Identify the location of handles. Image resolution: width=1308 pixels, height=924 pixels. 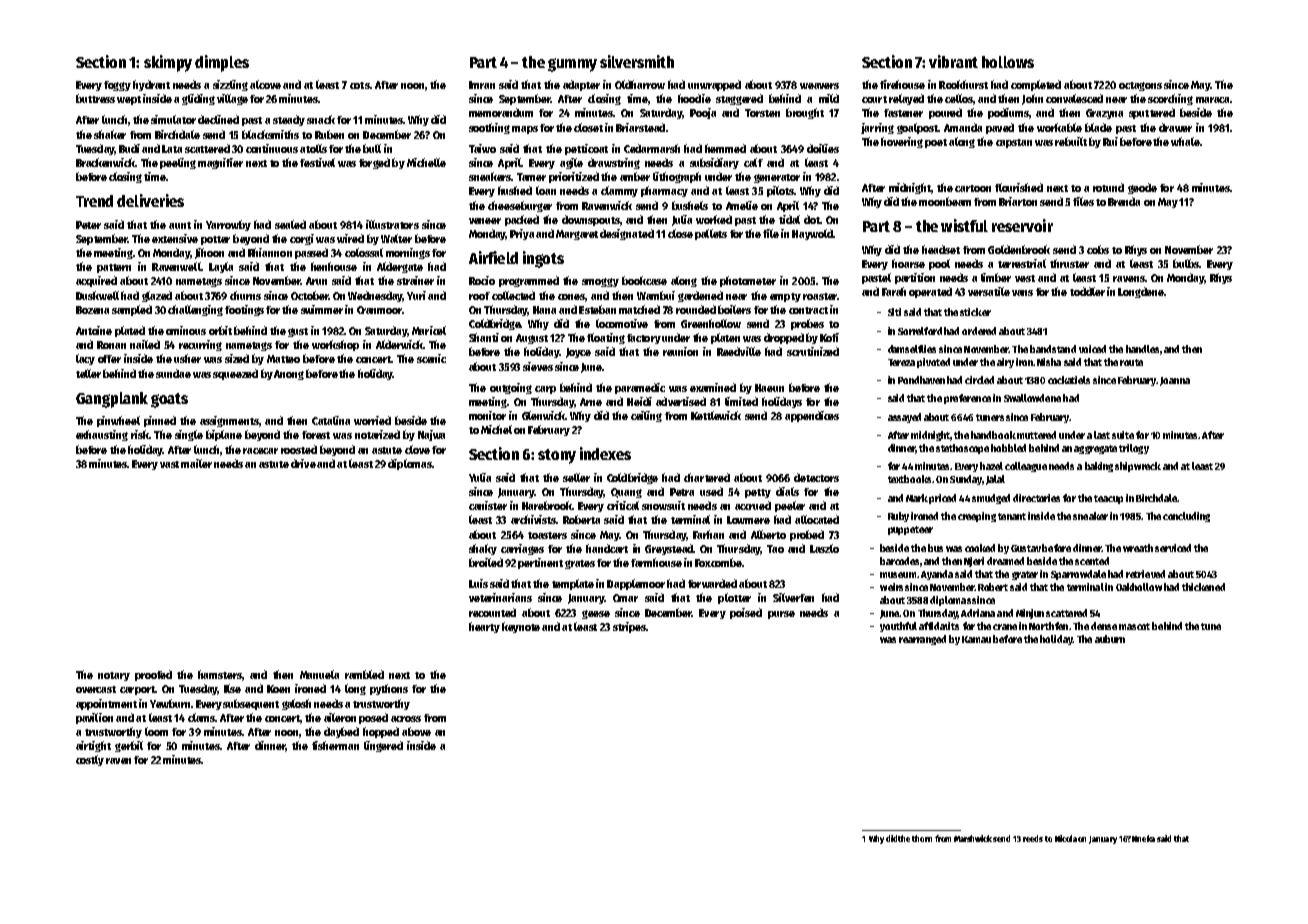
(1142, 349).
